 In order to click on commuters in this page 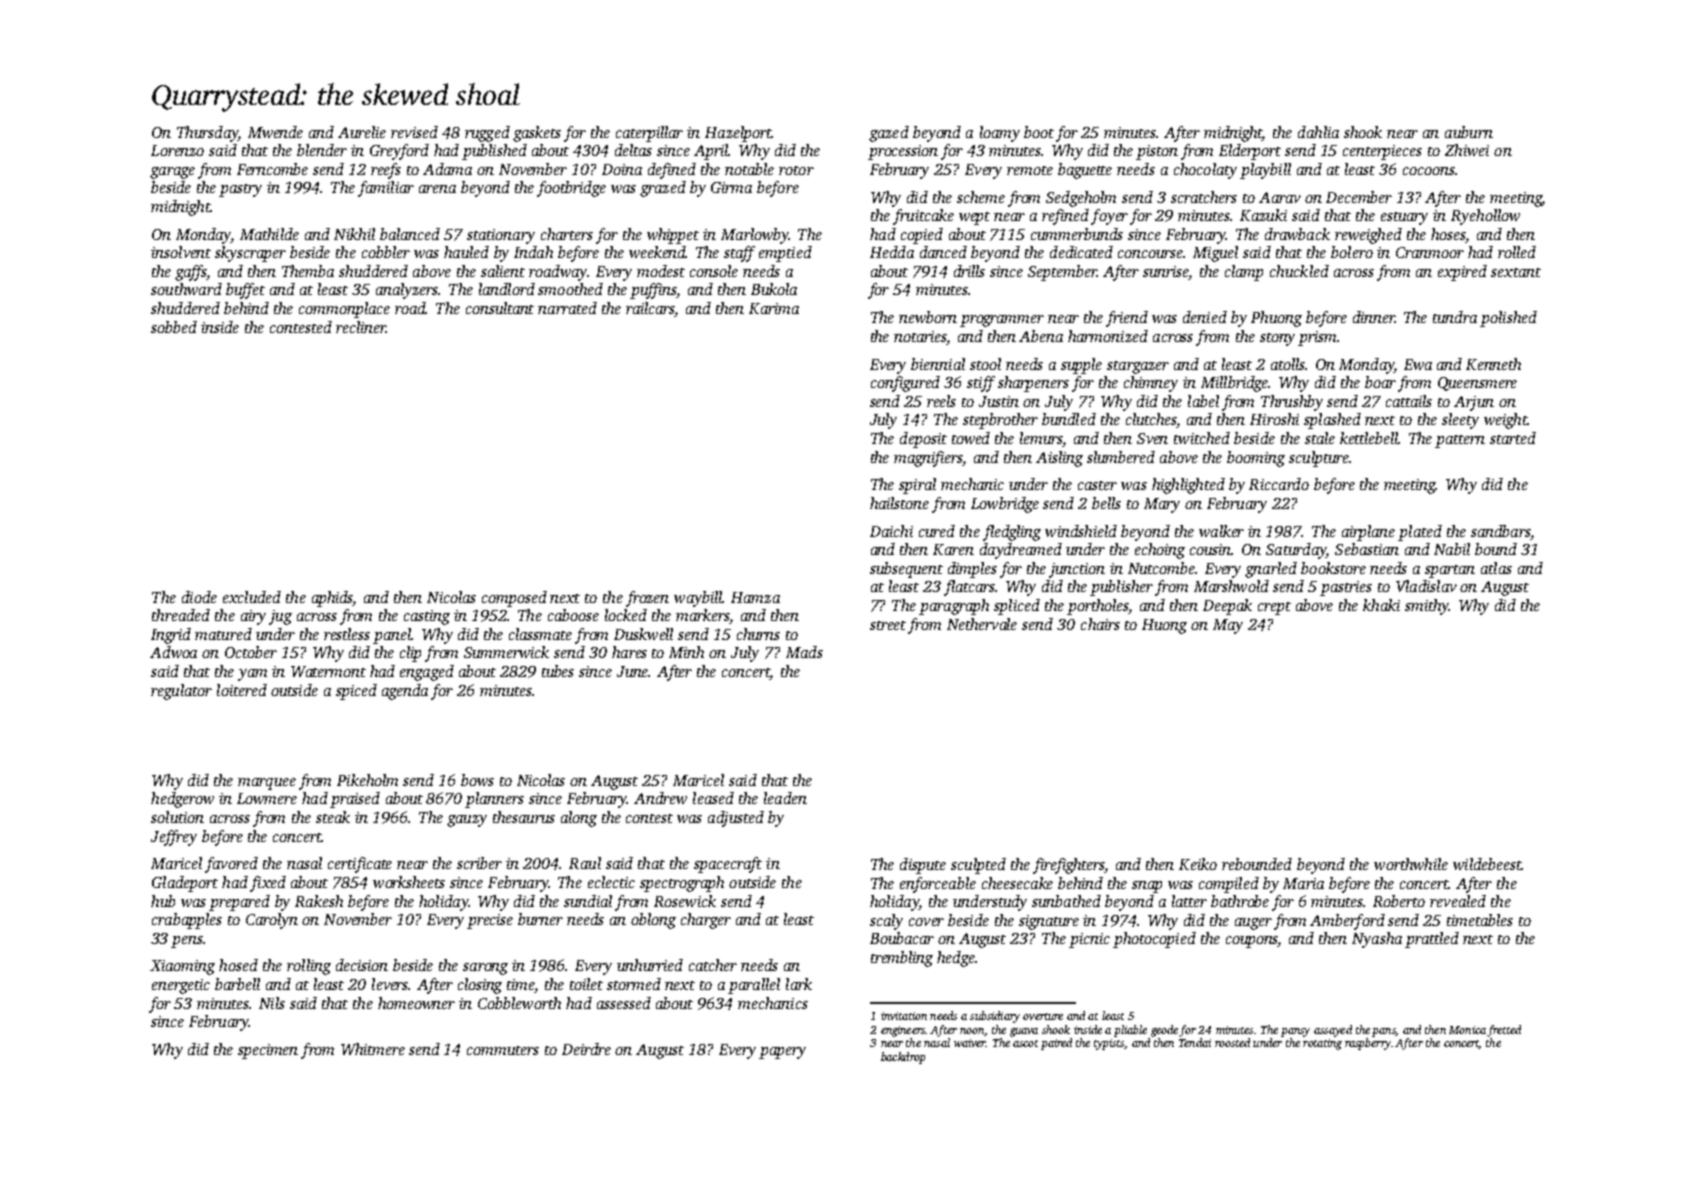, I will do `click(503, 1050)`.
